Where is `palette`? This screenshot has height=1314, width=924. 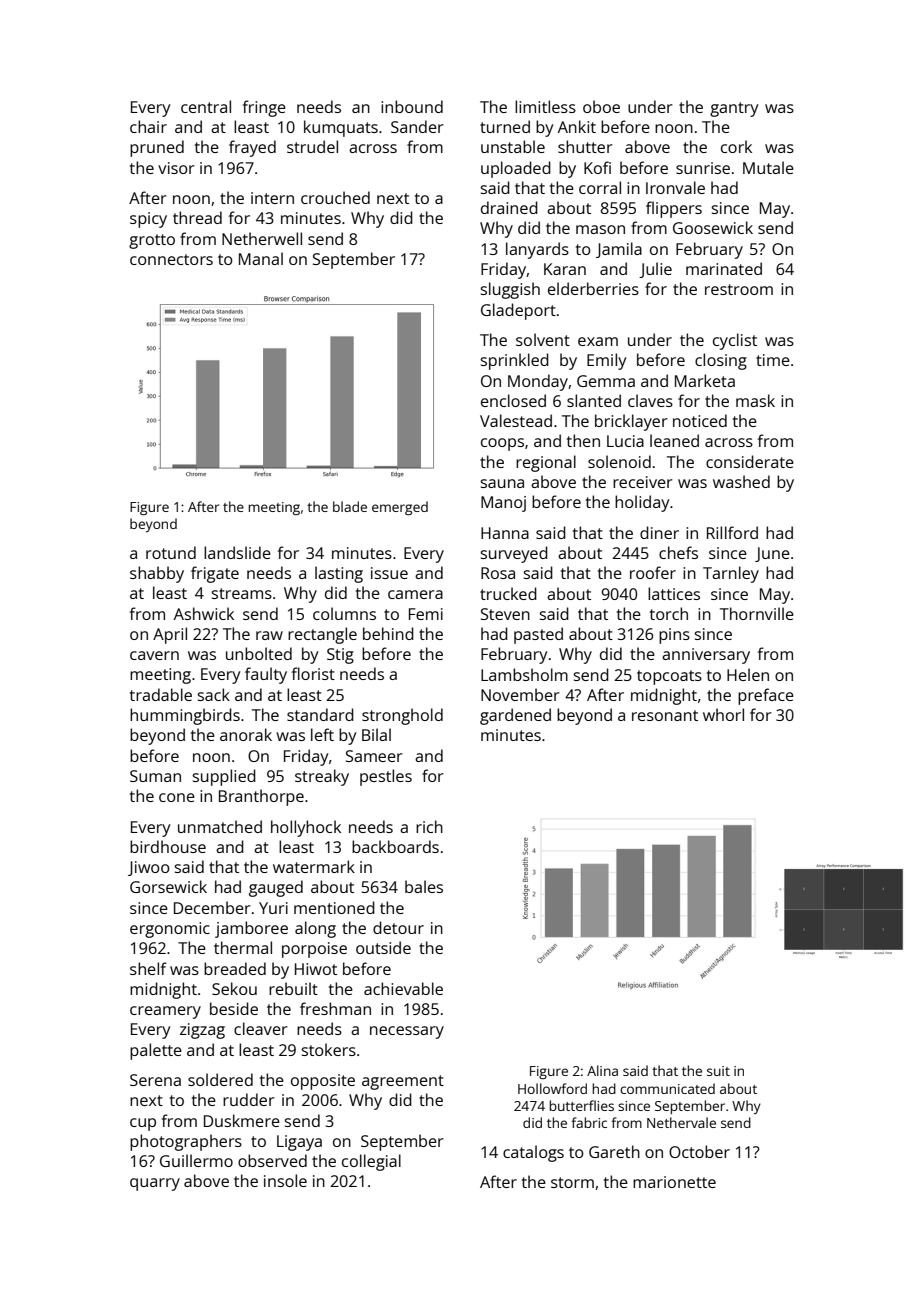
palette is located at coordinates (156, 1051).
